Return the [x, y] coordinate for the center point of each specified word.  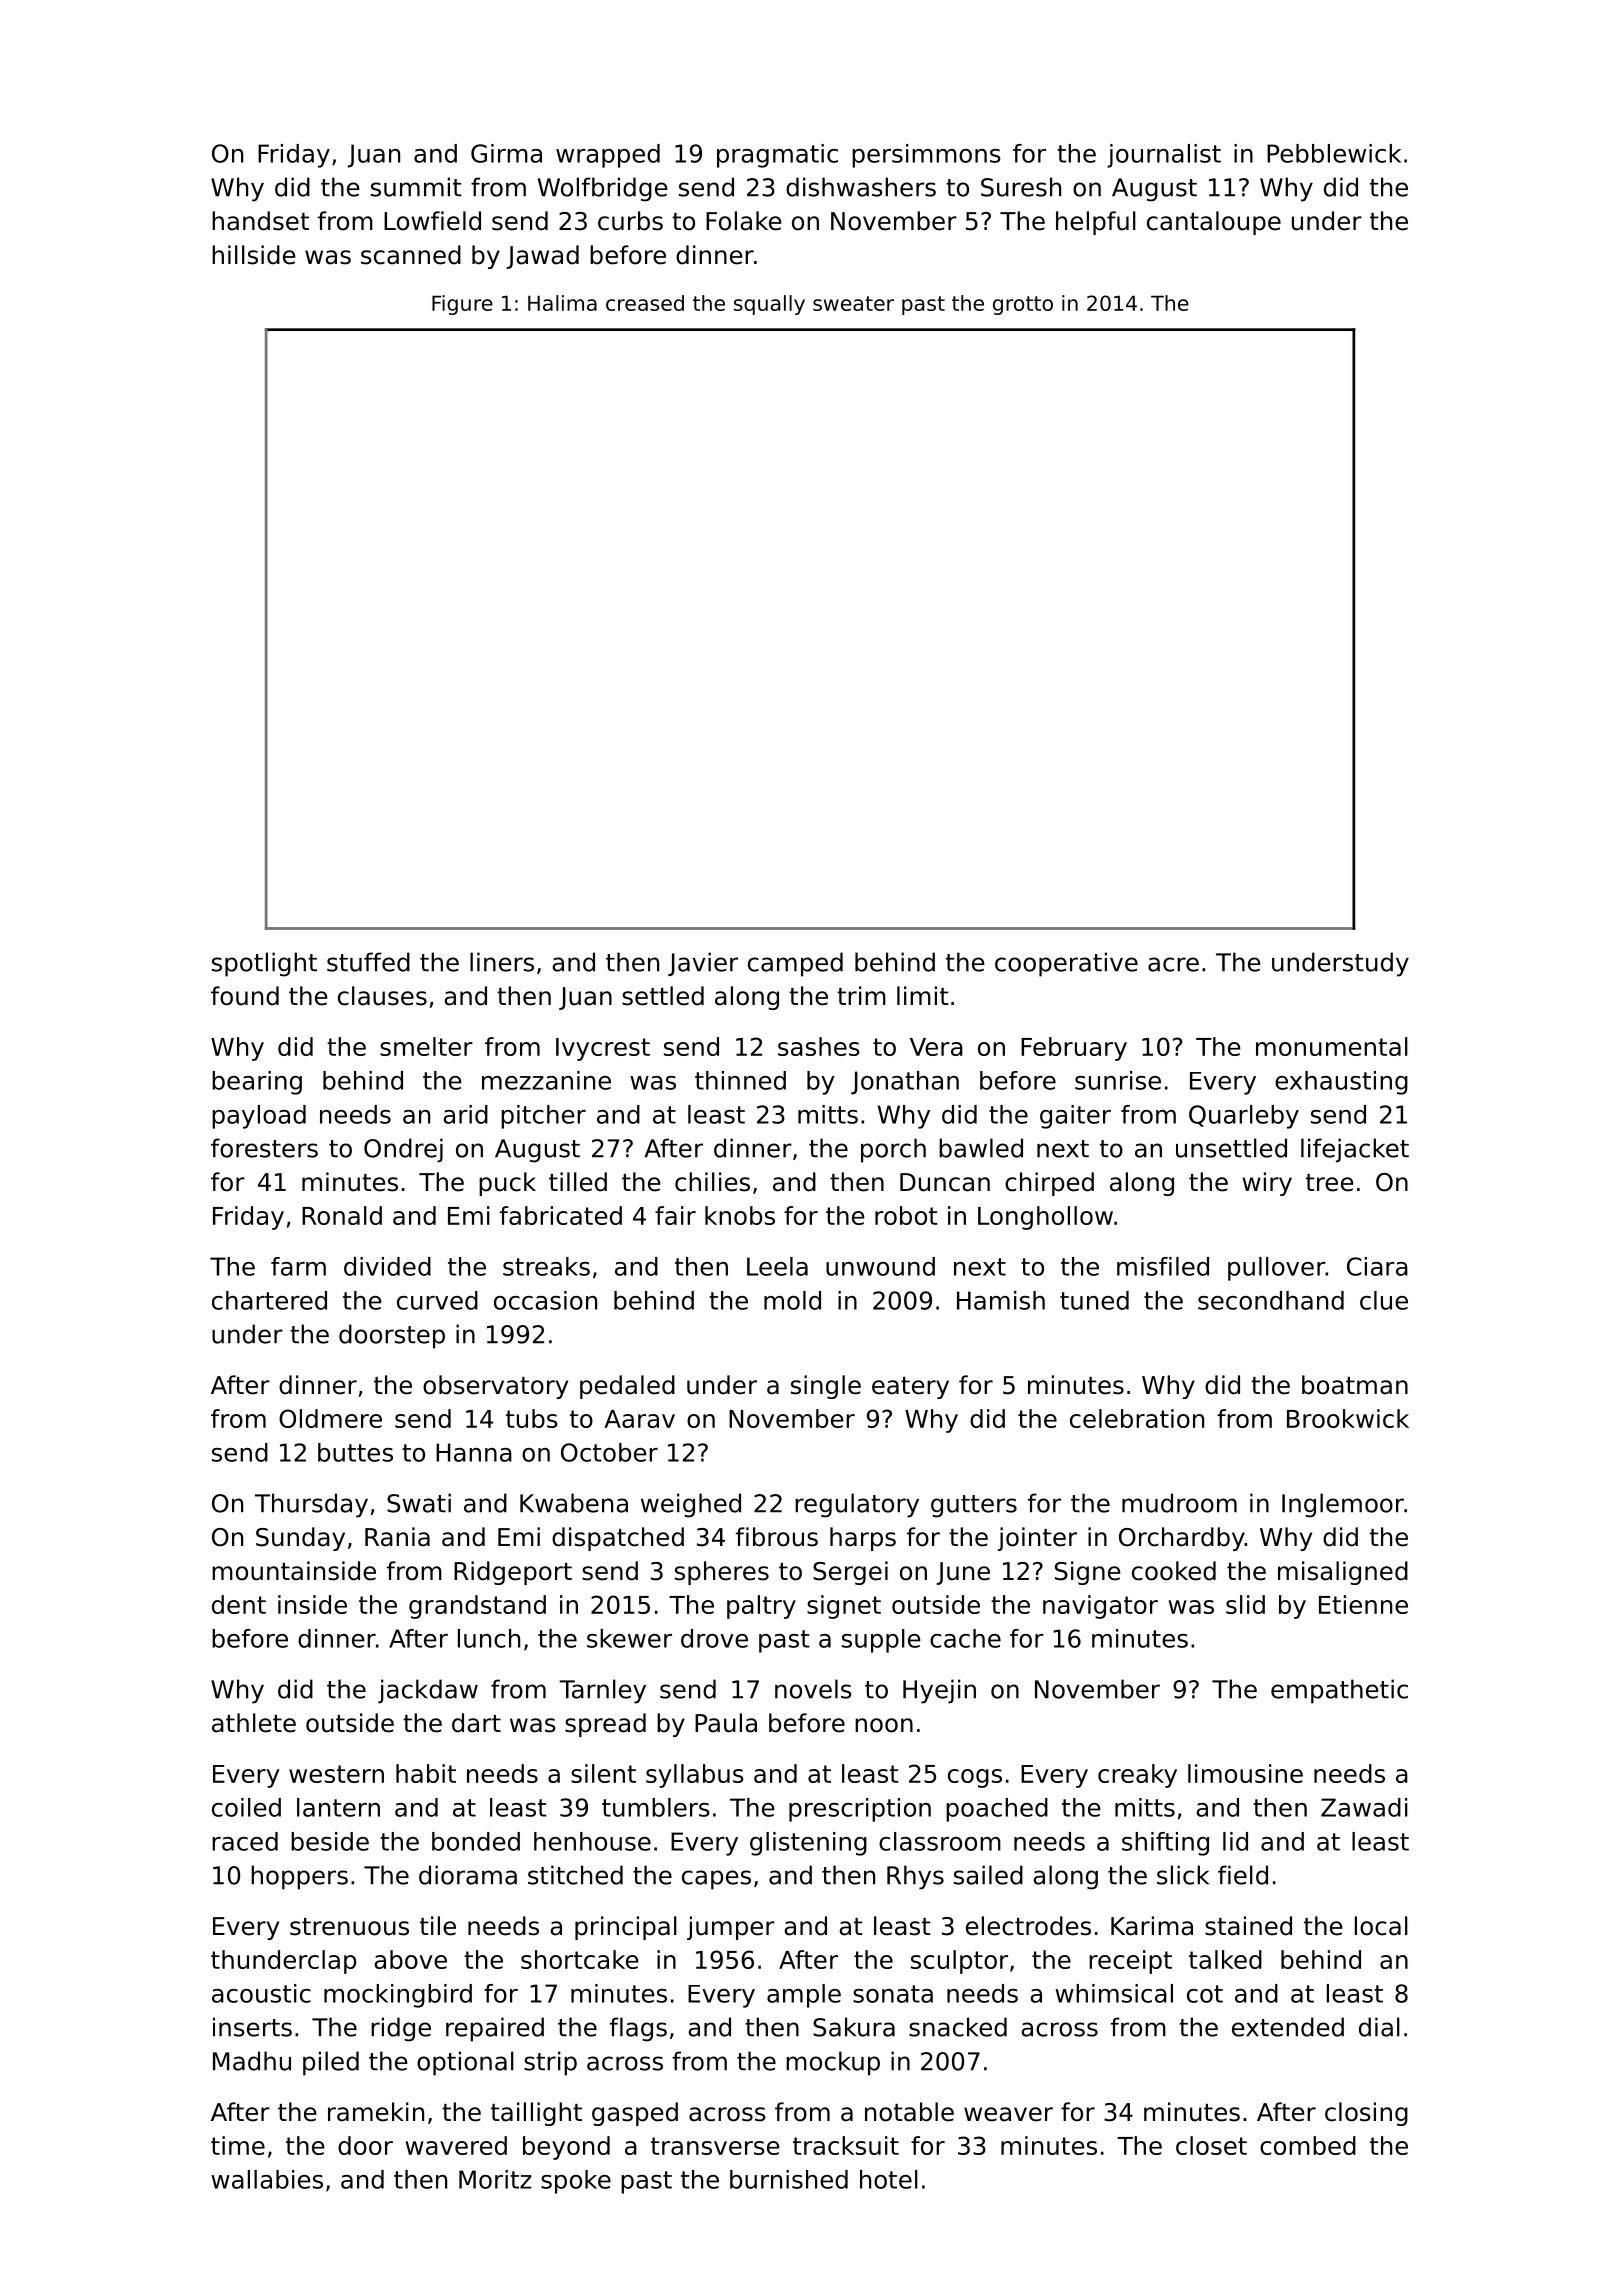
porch [893, 1150]
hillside [253, 255]
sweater [853, 303]
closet [1211, 2145]
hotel [889, 2179]
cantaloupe [1214, 223]
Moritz [495, 2179]
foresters [264, 1148]
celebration [1137, 1418]
